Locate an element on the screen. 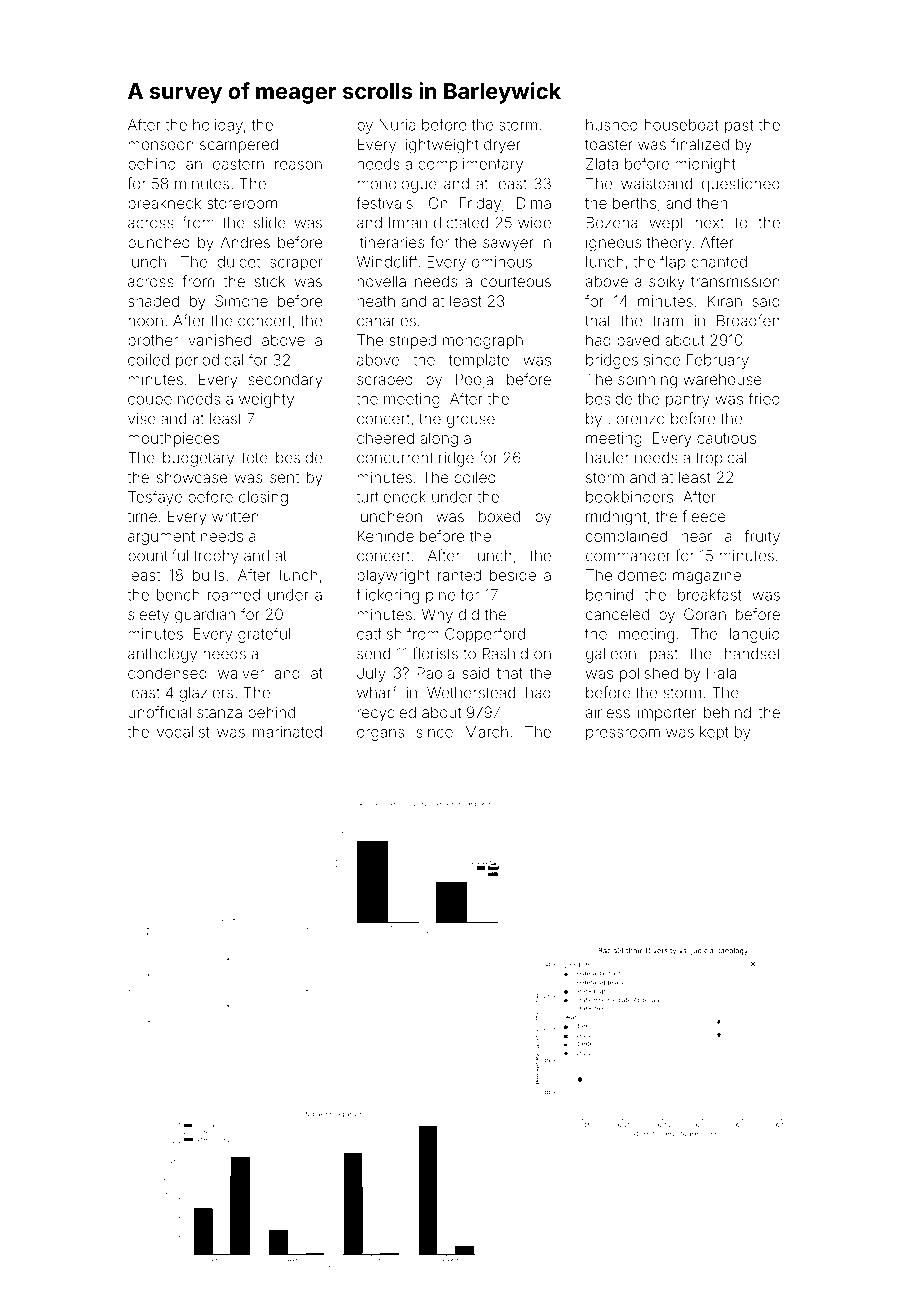  Copperford is located at coordinates (485, 635).
